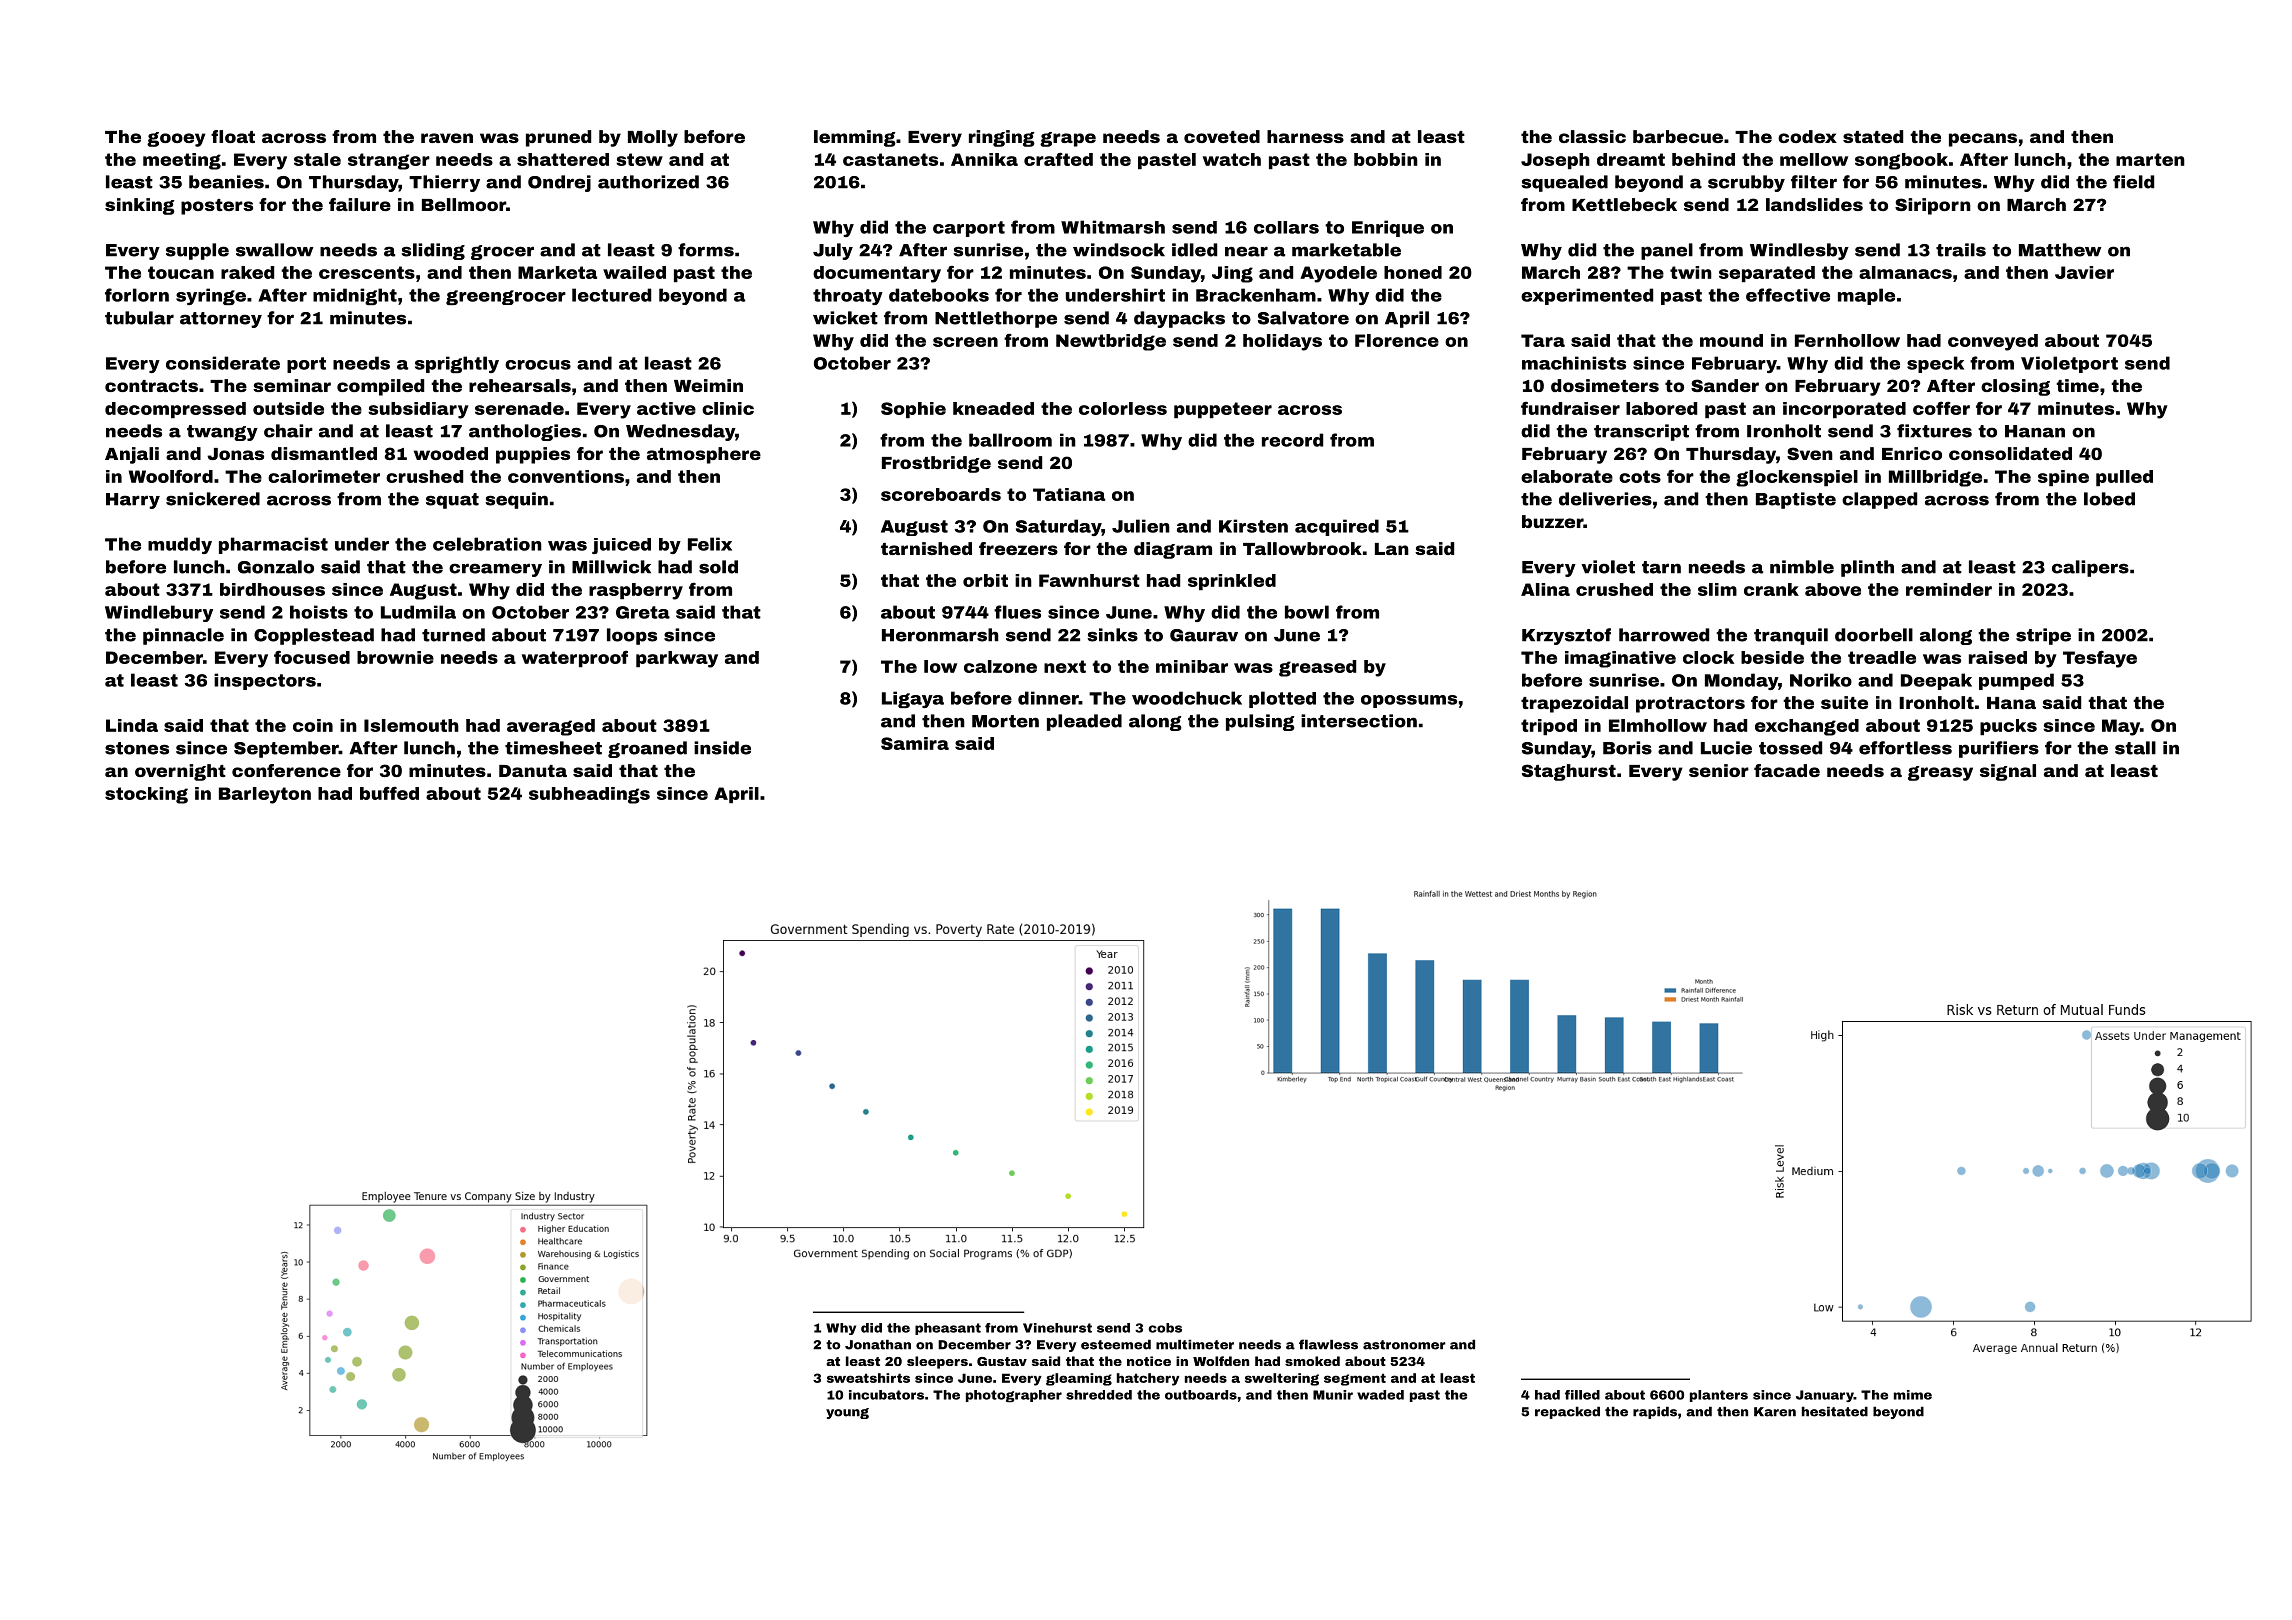 The image size is (2292, 1620). Describe the element at coordinates (1913, 1395) in the screenshot. I see `mime` at that location.
